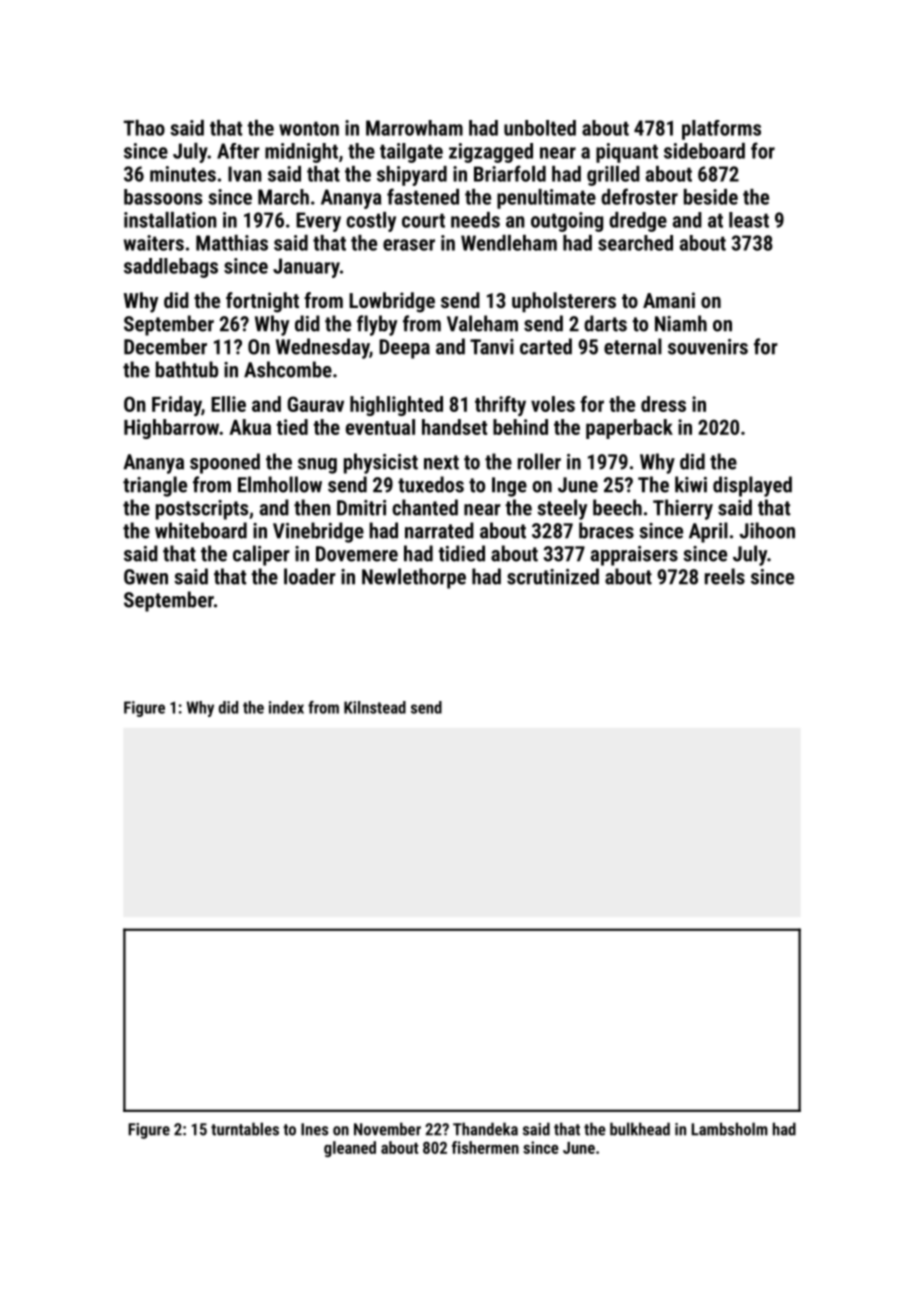  What do you see at coordinates (441, 462) in the screenshot?
I see `next` at bounding box center [441, 462].
